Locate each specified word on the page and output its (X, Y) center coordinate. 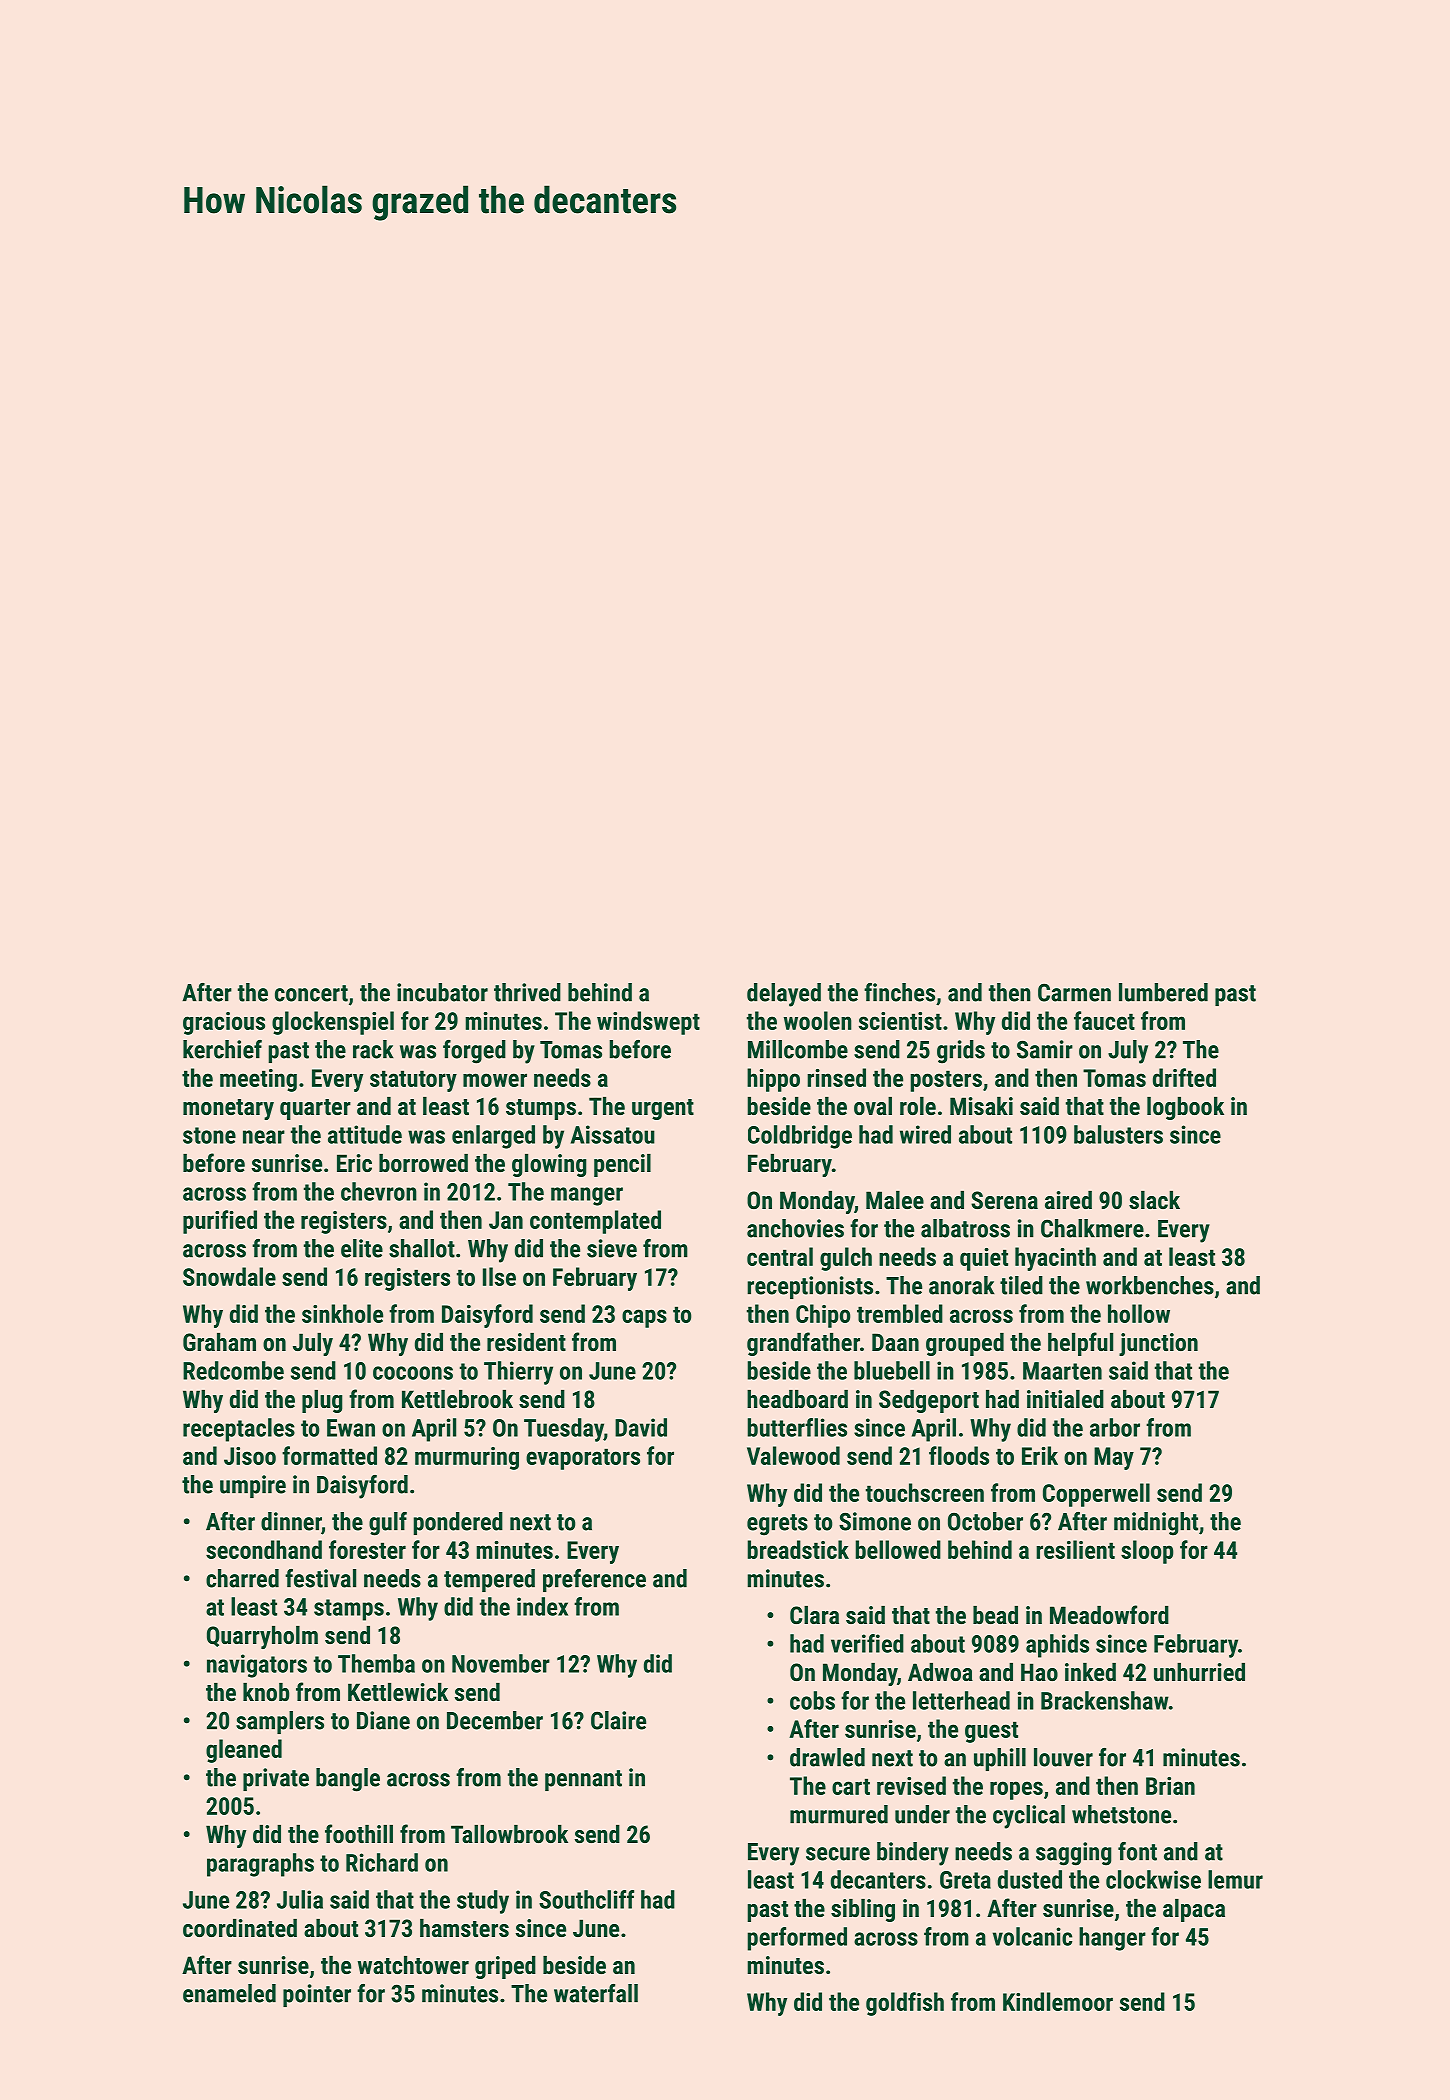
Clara (814, 1615)
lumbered (1163, 992)
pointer (317, 1995)
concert (311, 993)
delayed (784, 995)
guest (991, 1732)
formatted (329, 1455)
